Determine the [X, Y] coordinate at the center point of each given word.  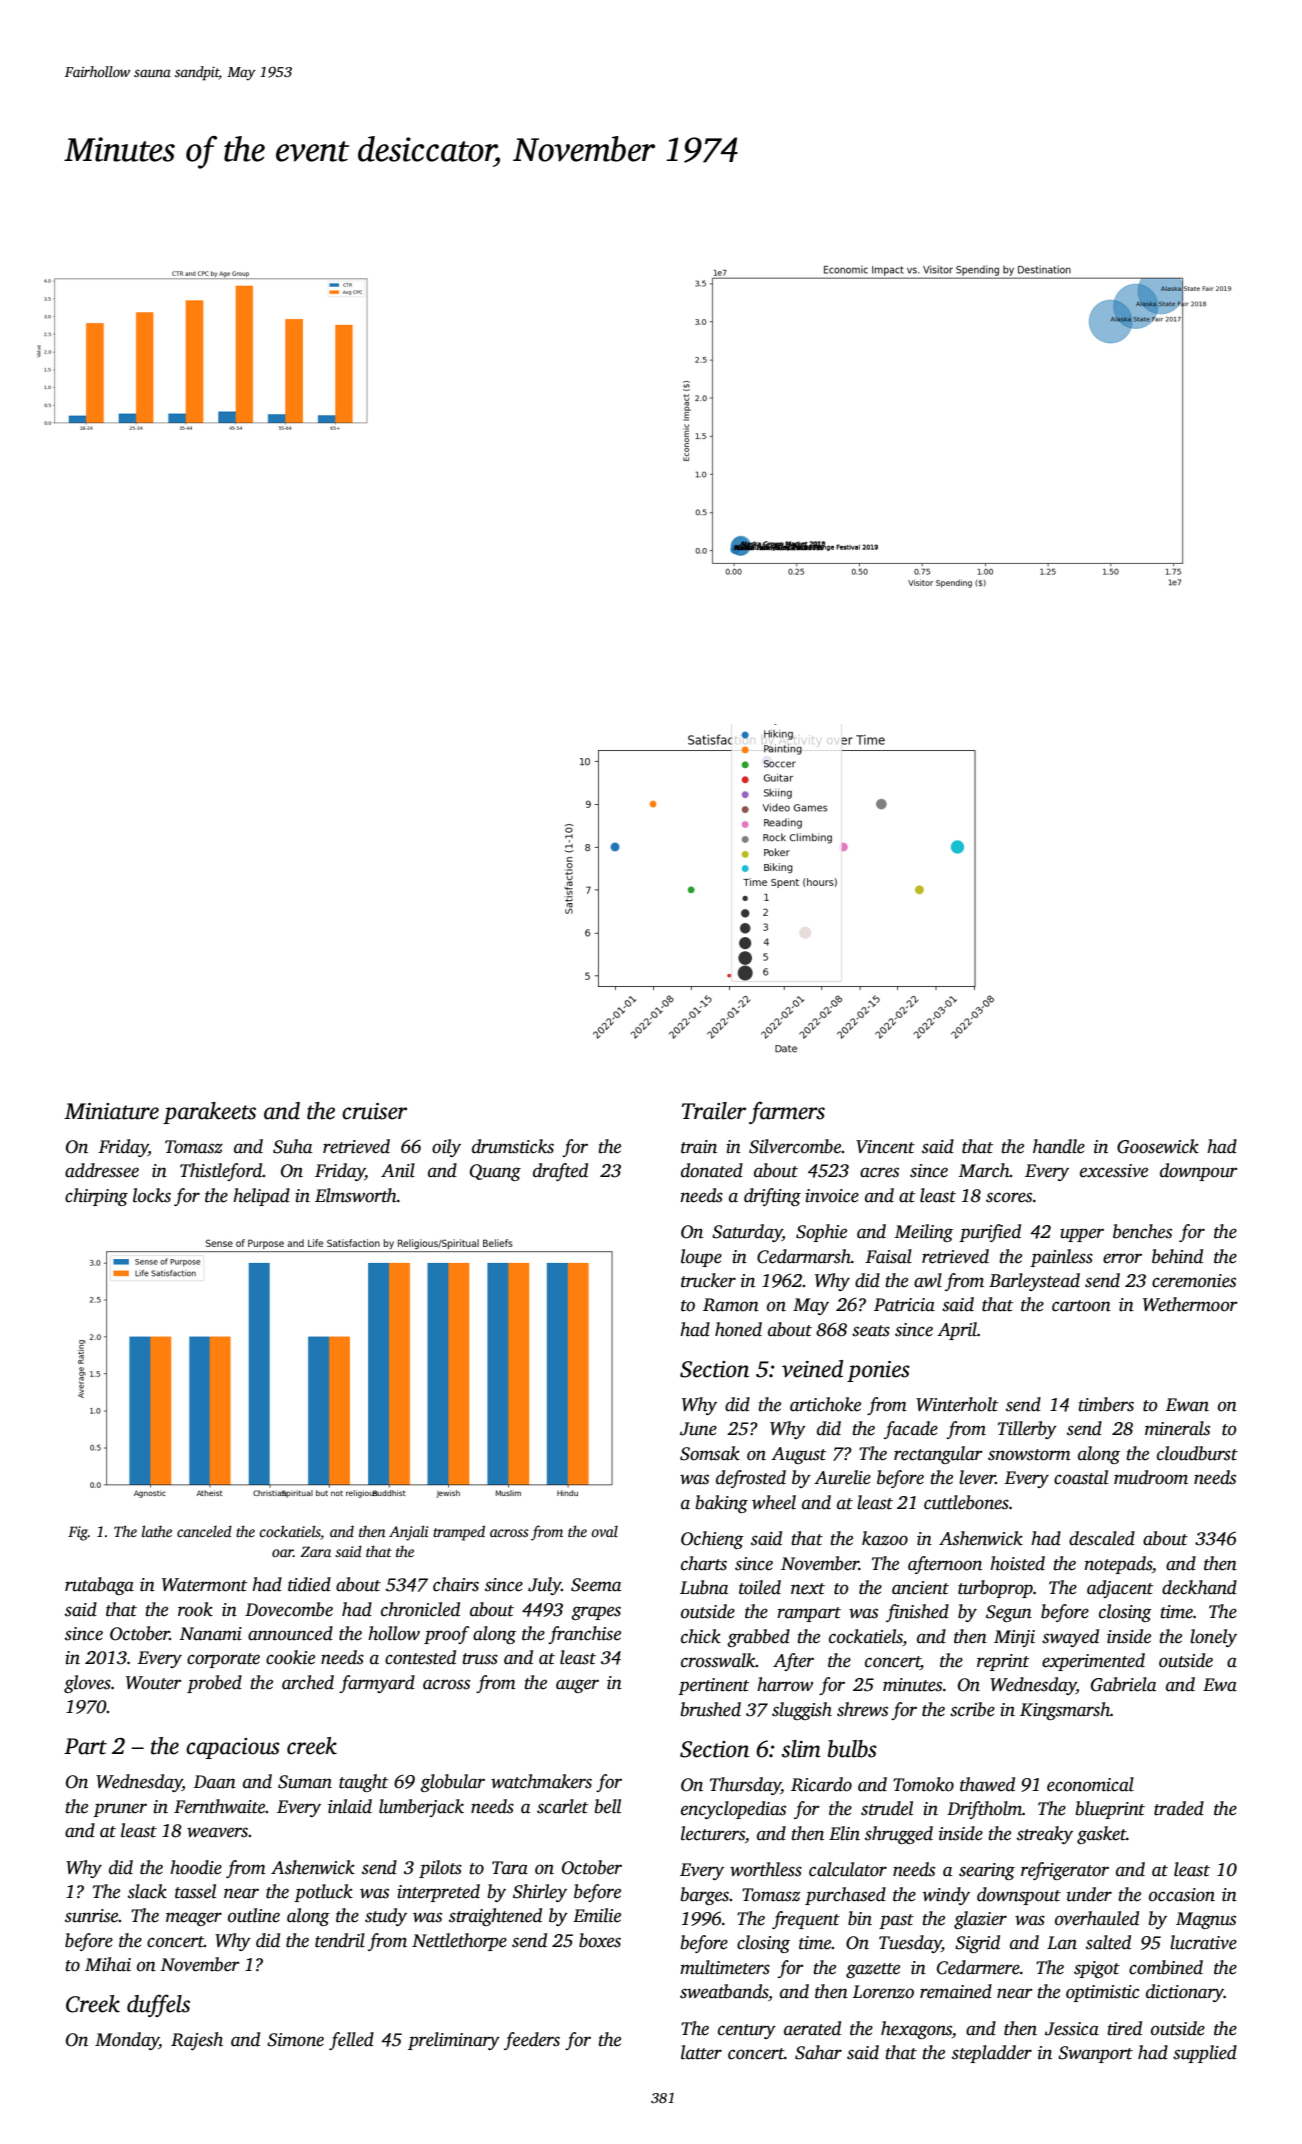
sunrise [92, 1916]
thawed [987, 1784]
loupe [701, 1258]
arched [308, 1682]
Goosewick [1158, 1146]
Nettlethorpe [459, 1942]
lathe [157, 1531]
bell [608, 1806]
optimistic [1102, 1993]
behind [1177, 1256]
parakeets [209, 1113]
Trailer [714, 1111]
